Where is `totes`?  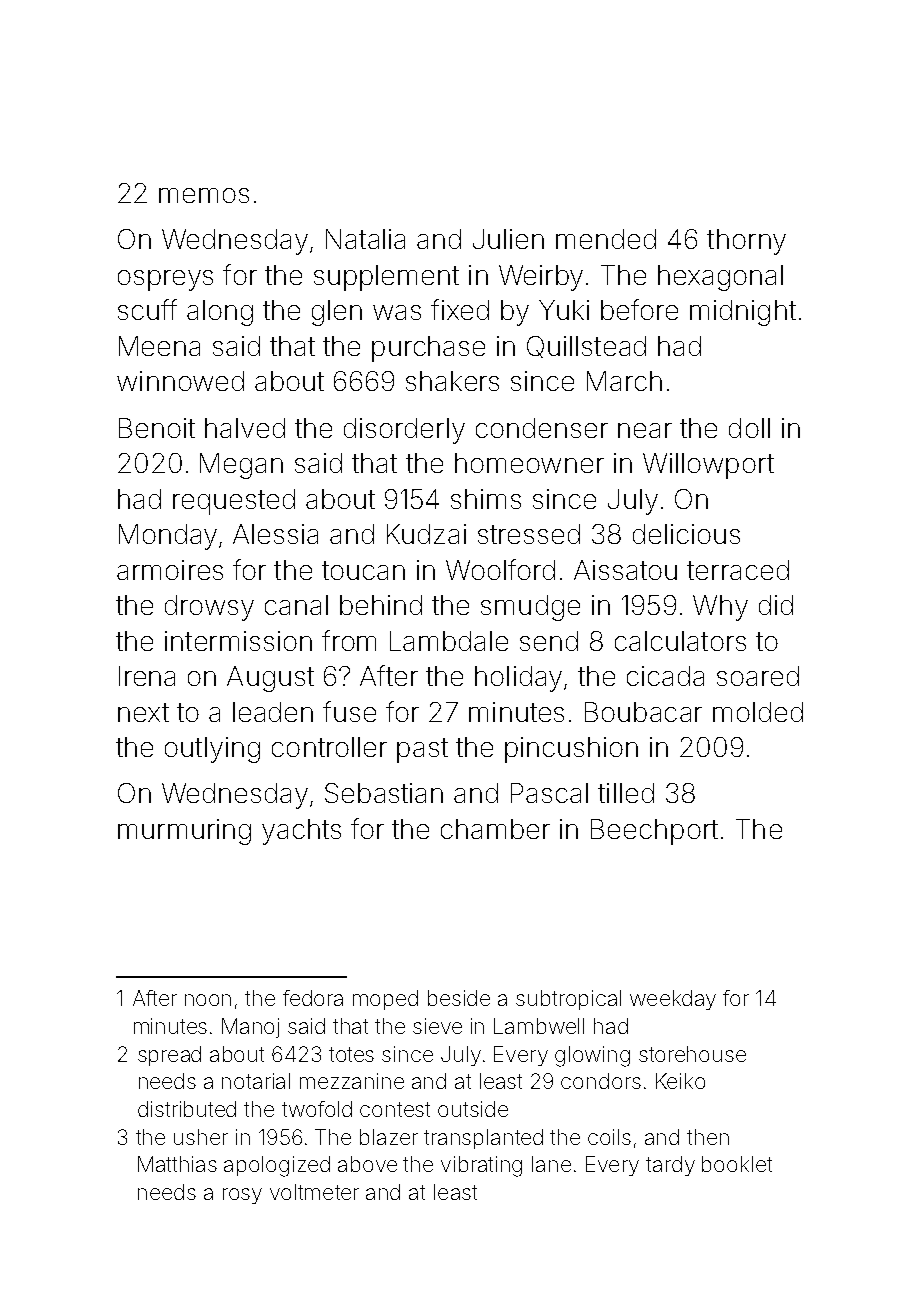
totes is located at coordinates (351, 1054).
